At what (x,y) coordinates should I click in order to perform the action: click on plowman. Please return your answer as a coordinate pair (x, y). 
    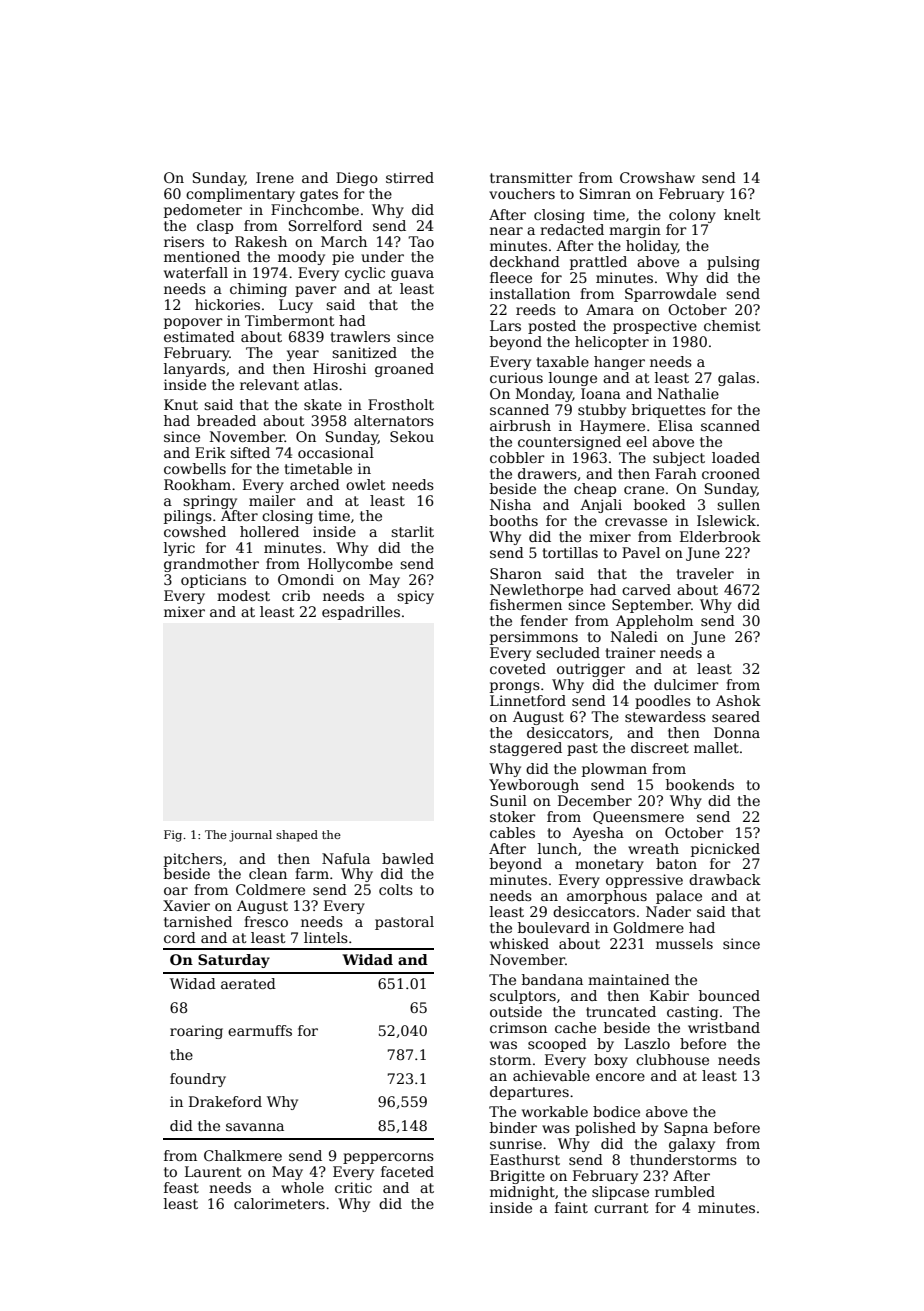
    Looking at the image, I should click on (614, 770).
